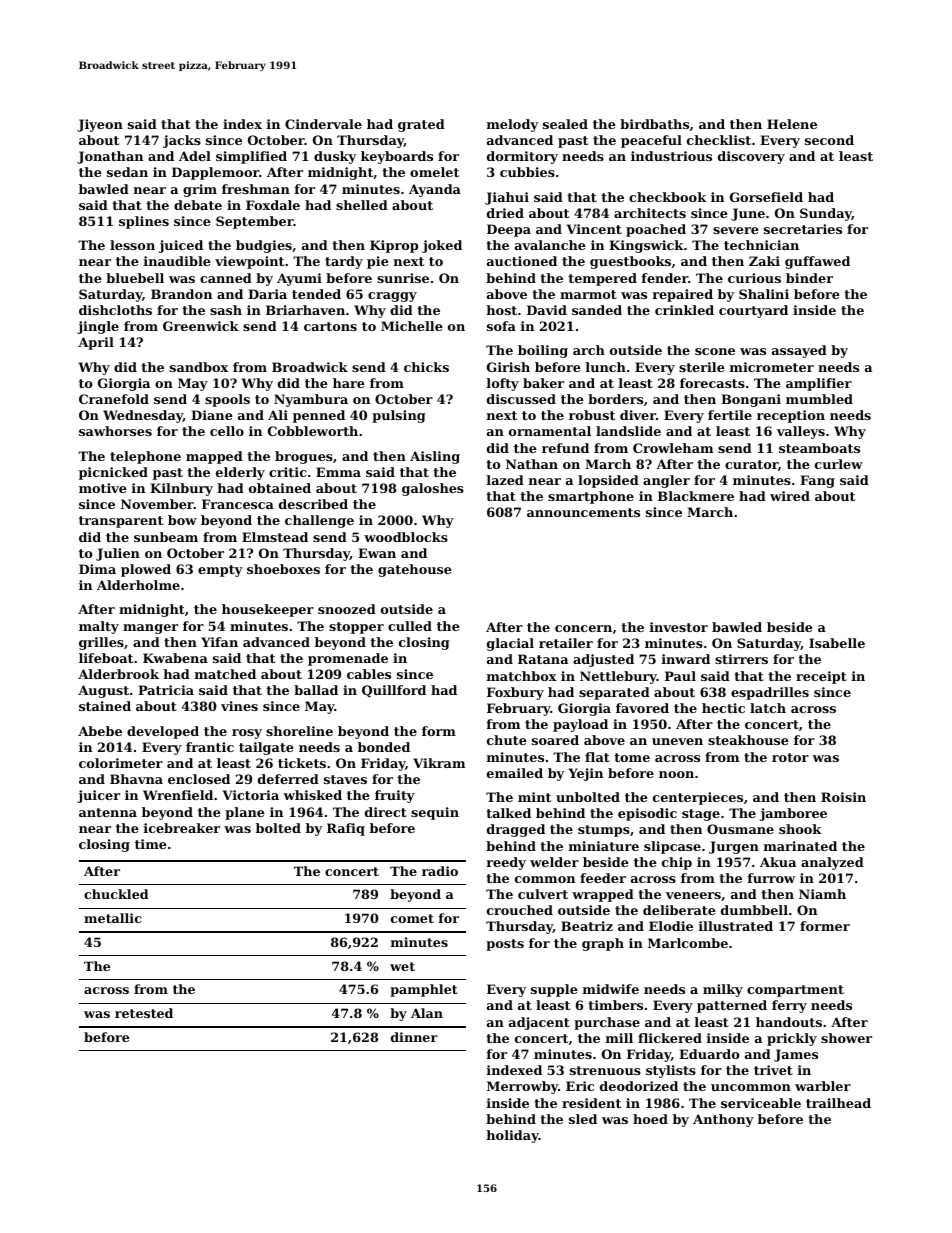 The width and height of the screenshot is (952, 1233). I want to click on retested, so click(144, 1013).
